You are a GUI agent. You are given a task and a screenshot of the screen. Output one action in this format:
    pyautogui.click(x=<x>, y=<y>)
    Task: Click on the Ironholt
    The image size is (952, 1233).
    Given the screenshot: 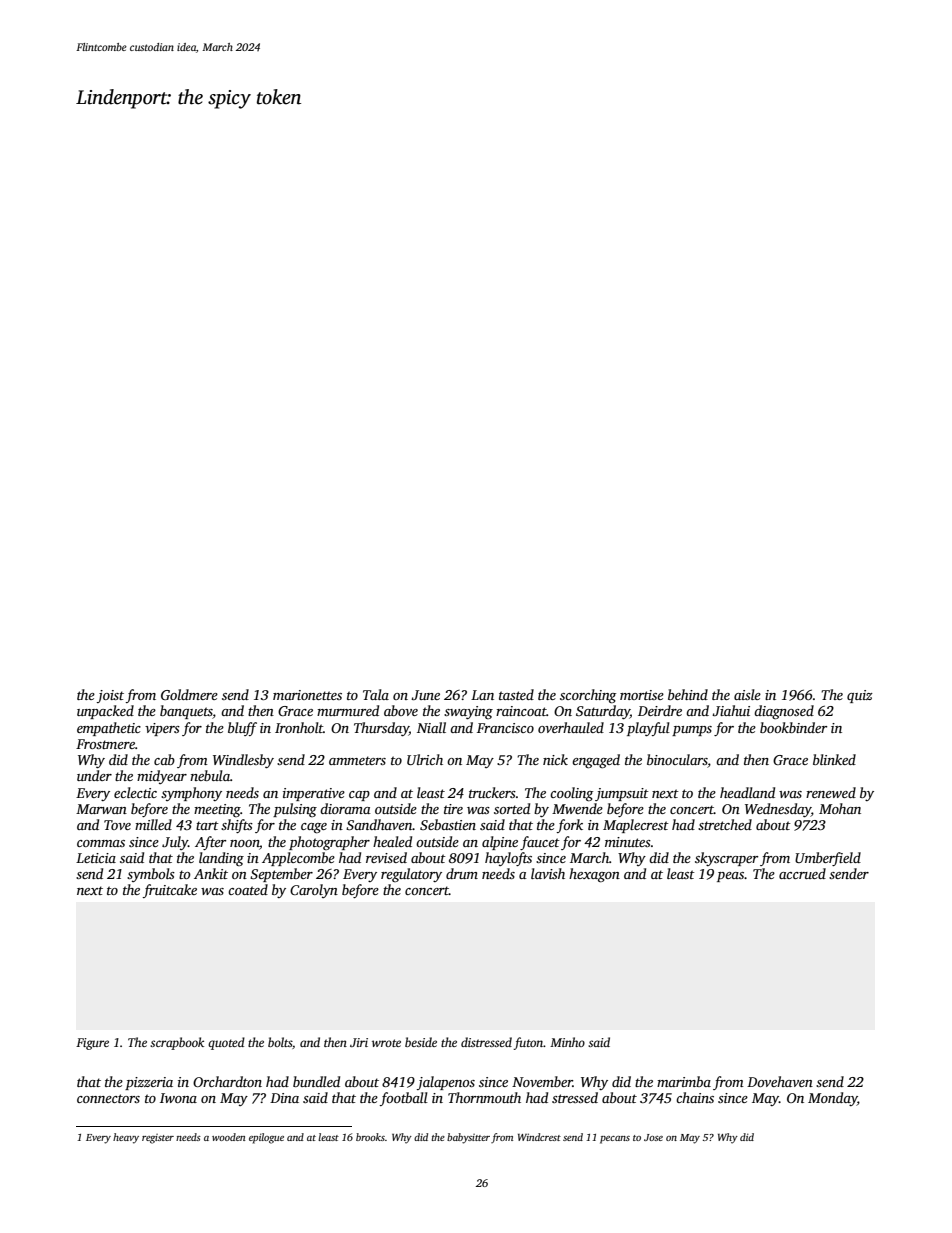 What is the action you would take?
    pyautogui.click(x=299, y=727)
